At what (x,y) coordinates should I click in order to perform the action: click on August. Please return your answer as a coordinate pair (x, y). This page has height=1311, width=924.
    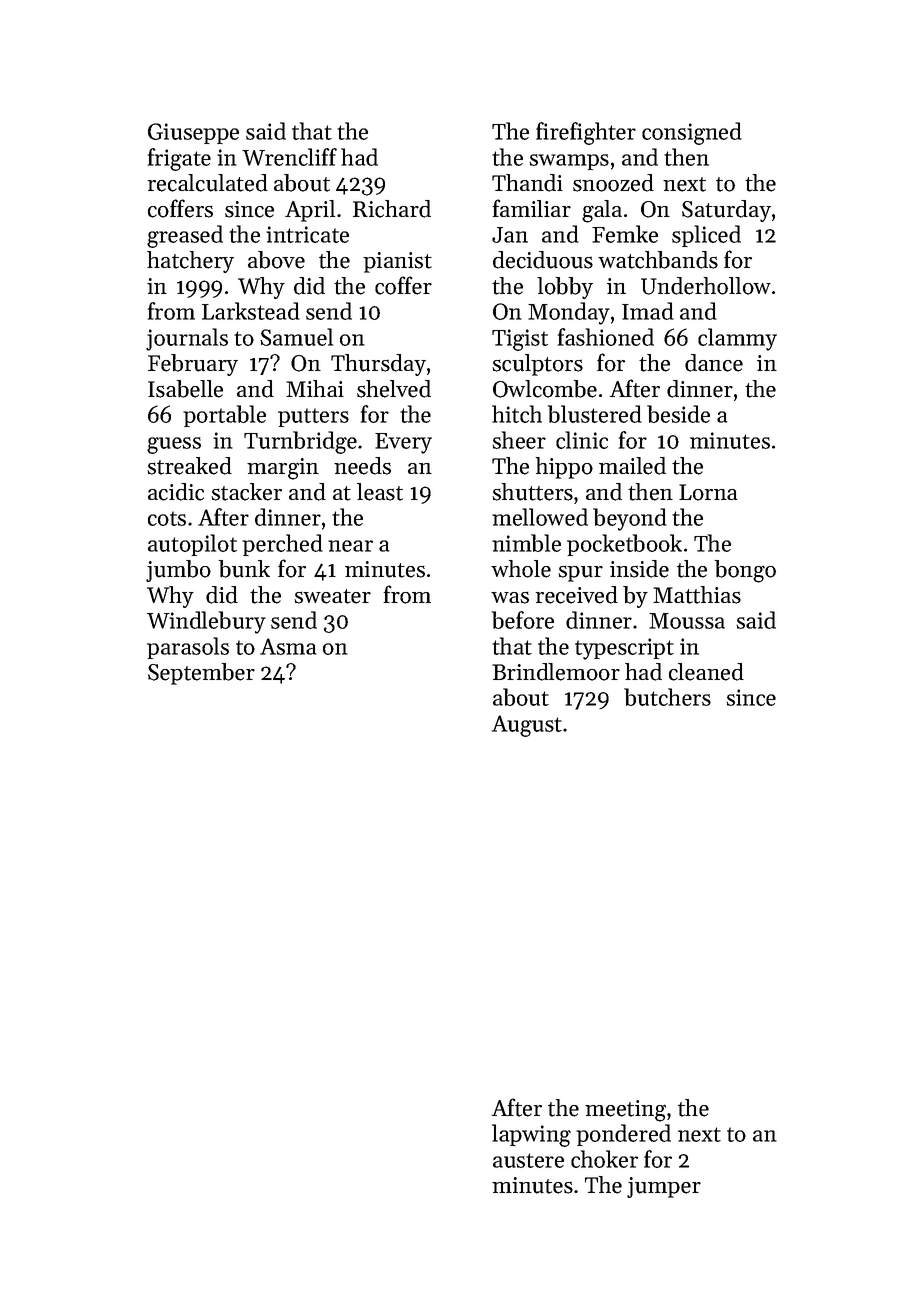
    Looking at the image, I should click on (527, 726).
